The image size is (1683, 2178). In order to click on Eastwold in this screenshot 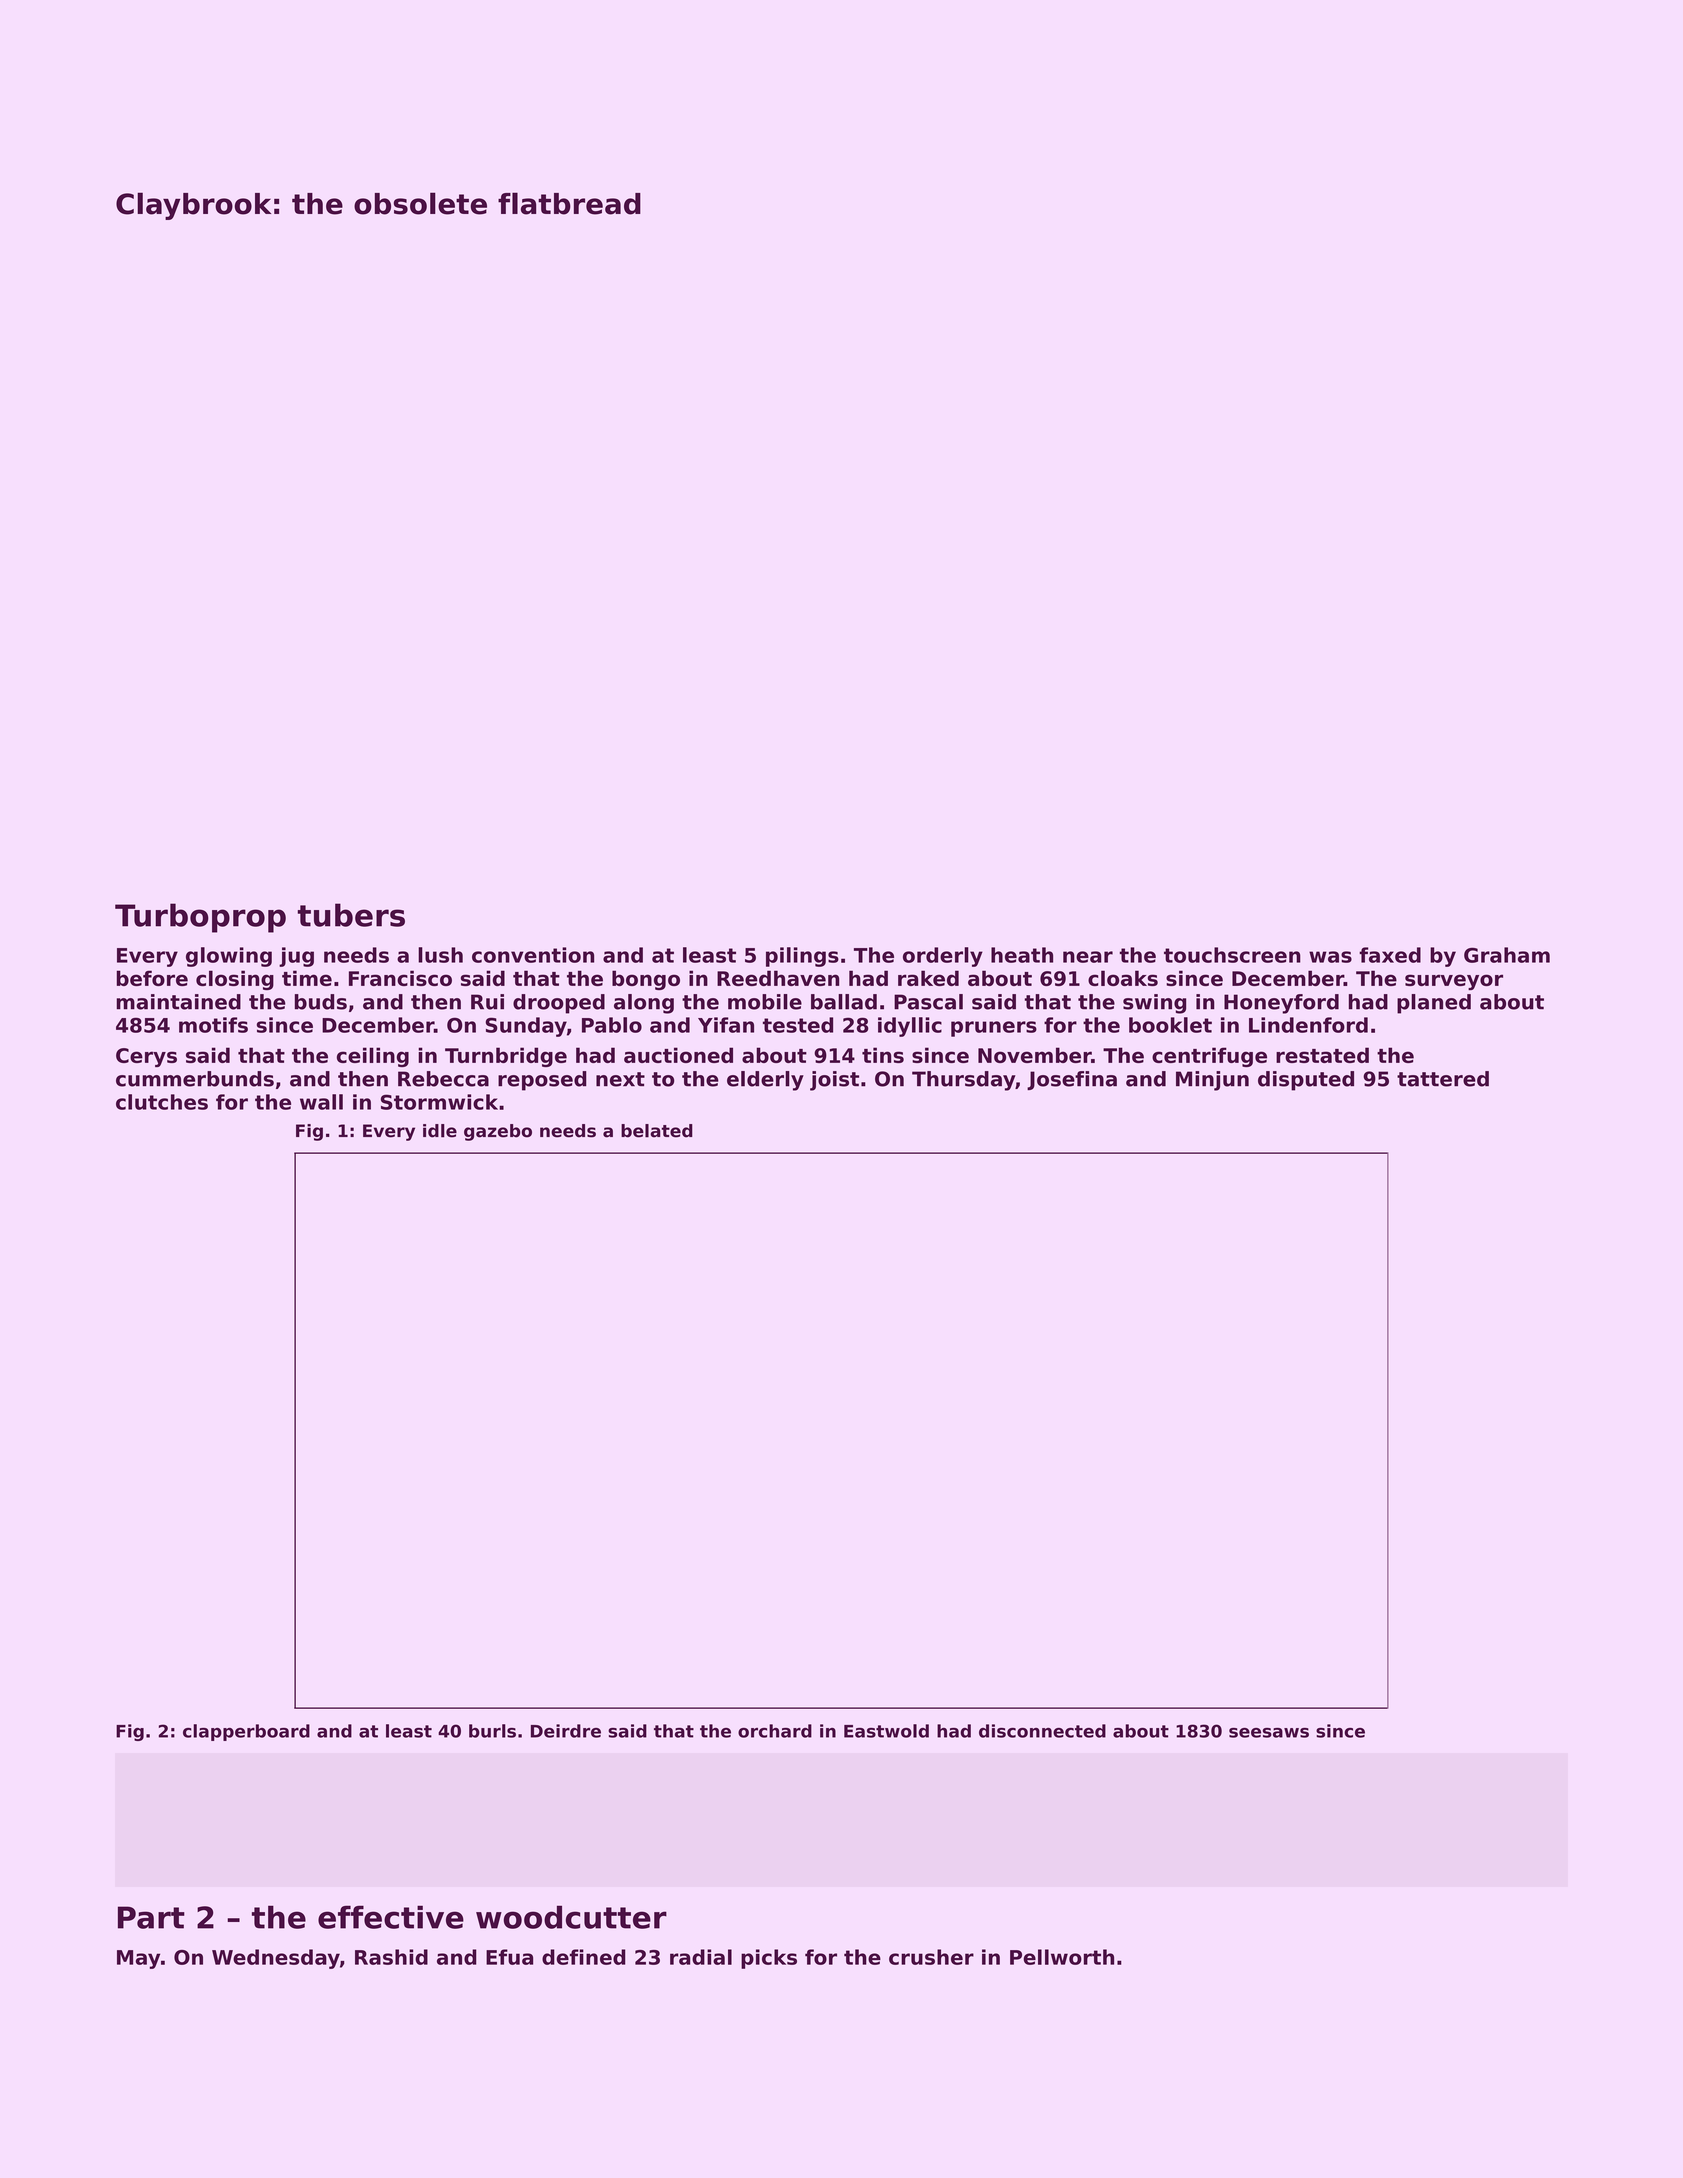, I will do `click(886, 1731)`.
